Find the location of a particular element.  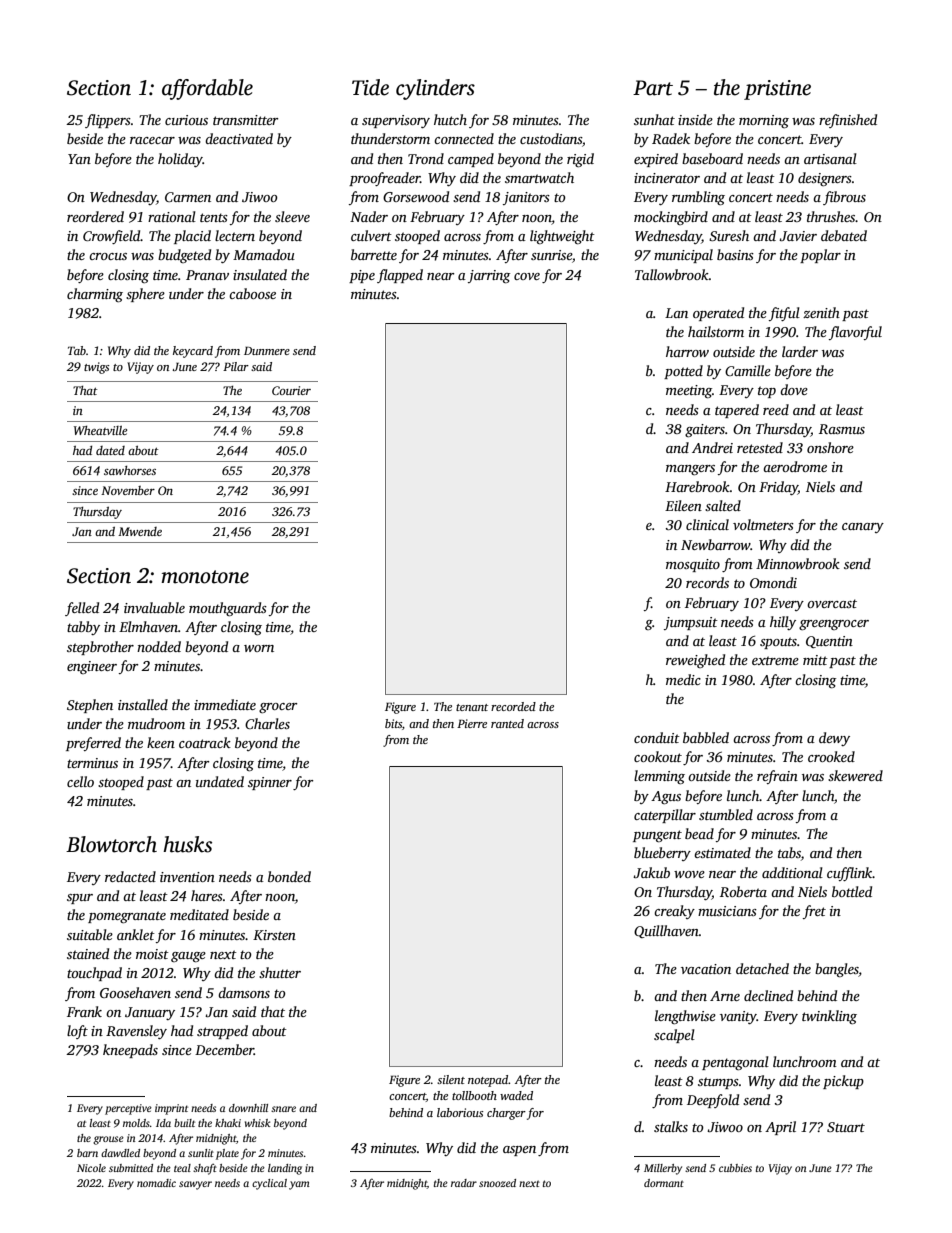

bits is located at coordinates (393, 723).
